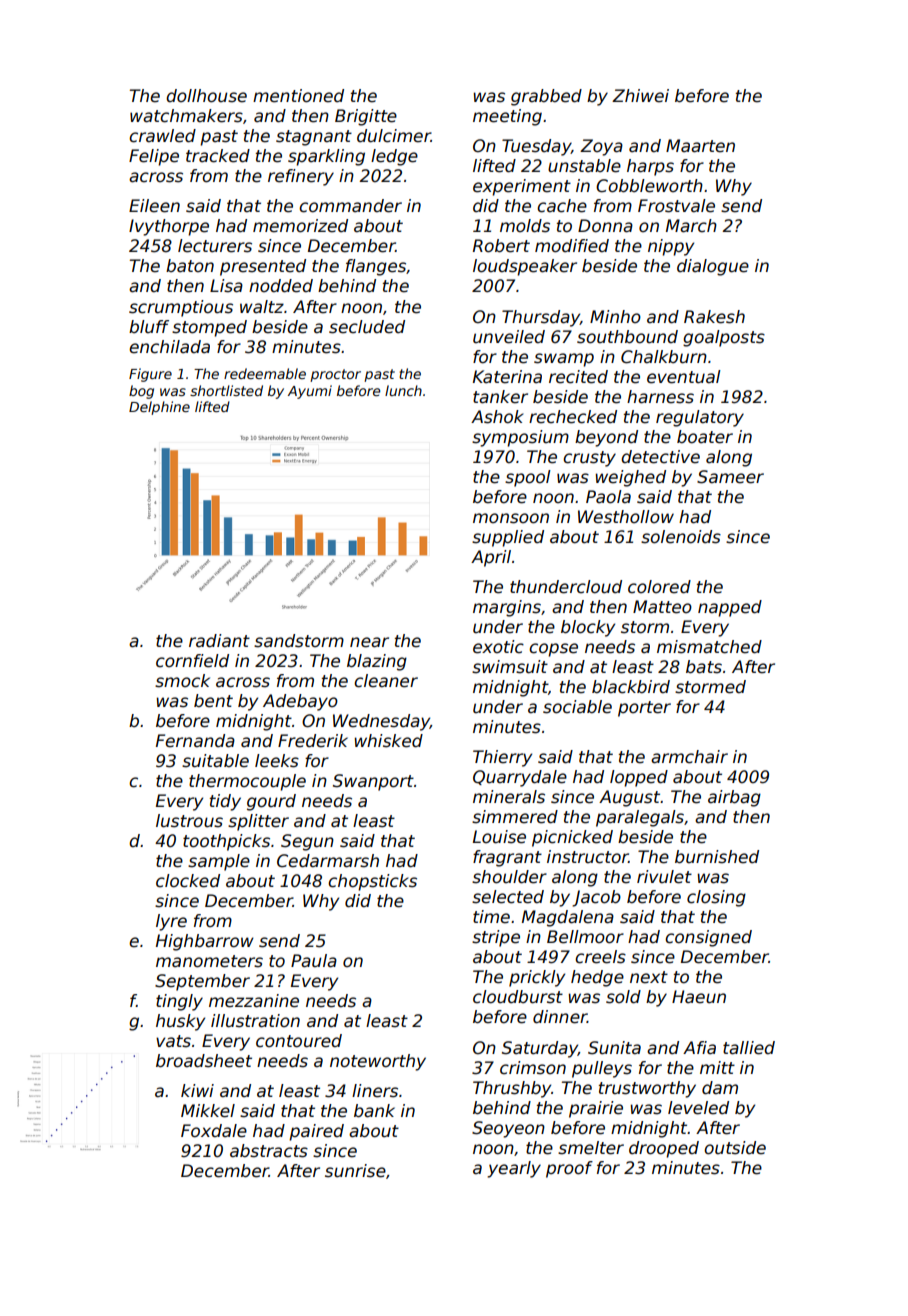  Describe the element at coordinates (192, 661) in the document. I see `cornfield` at that location.
